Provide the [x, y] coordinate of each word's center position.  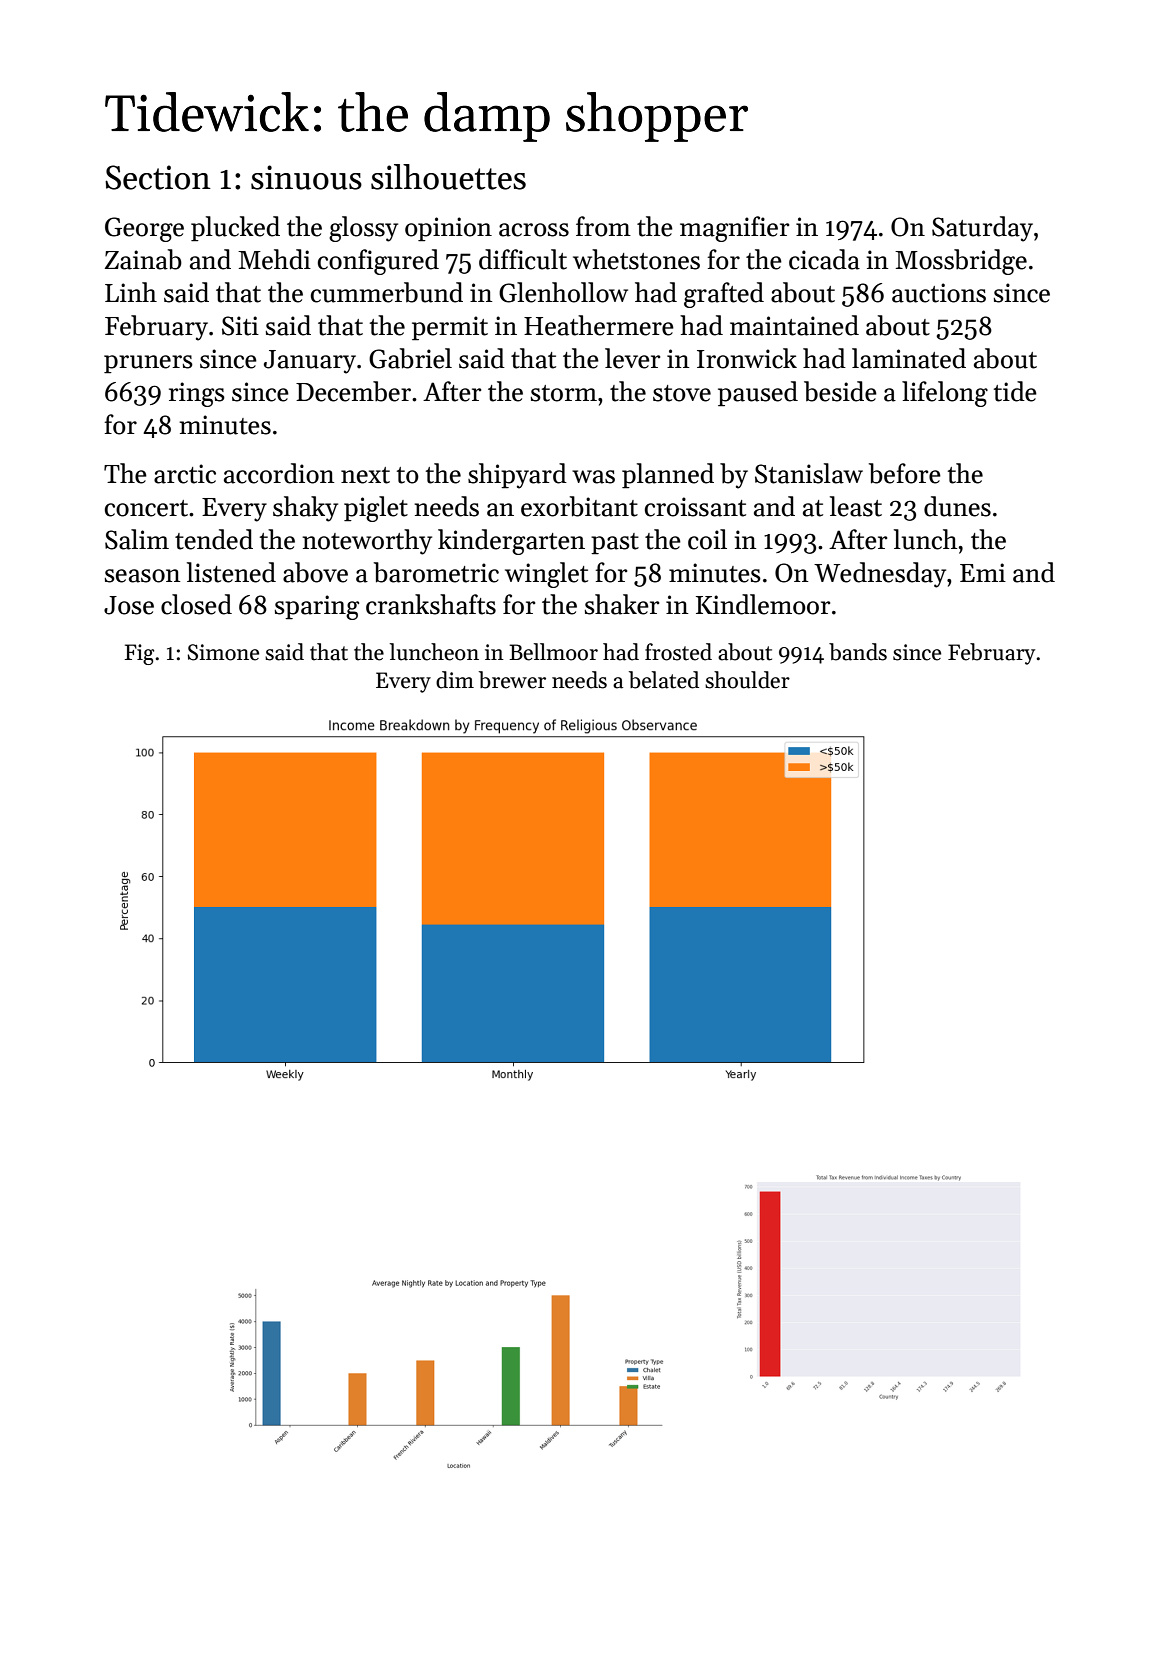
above [315, 572]
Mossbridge [961, 262]
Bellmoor [553, 652]
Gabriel [410, 358]
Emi [983, 572]
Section [158, 177]
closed [196, 604]
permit [450, 328]
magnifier [734, 229]
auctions [939, 293]
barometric [436, 572]
